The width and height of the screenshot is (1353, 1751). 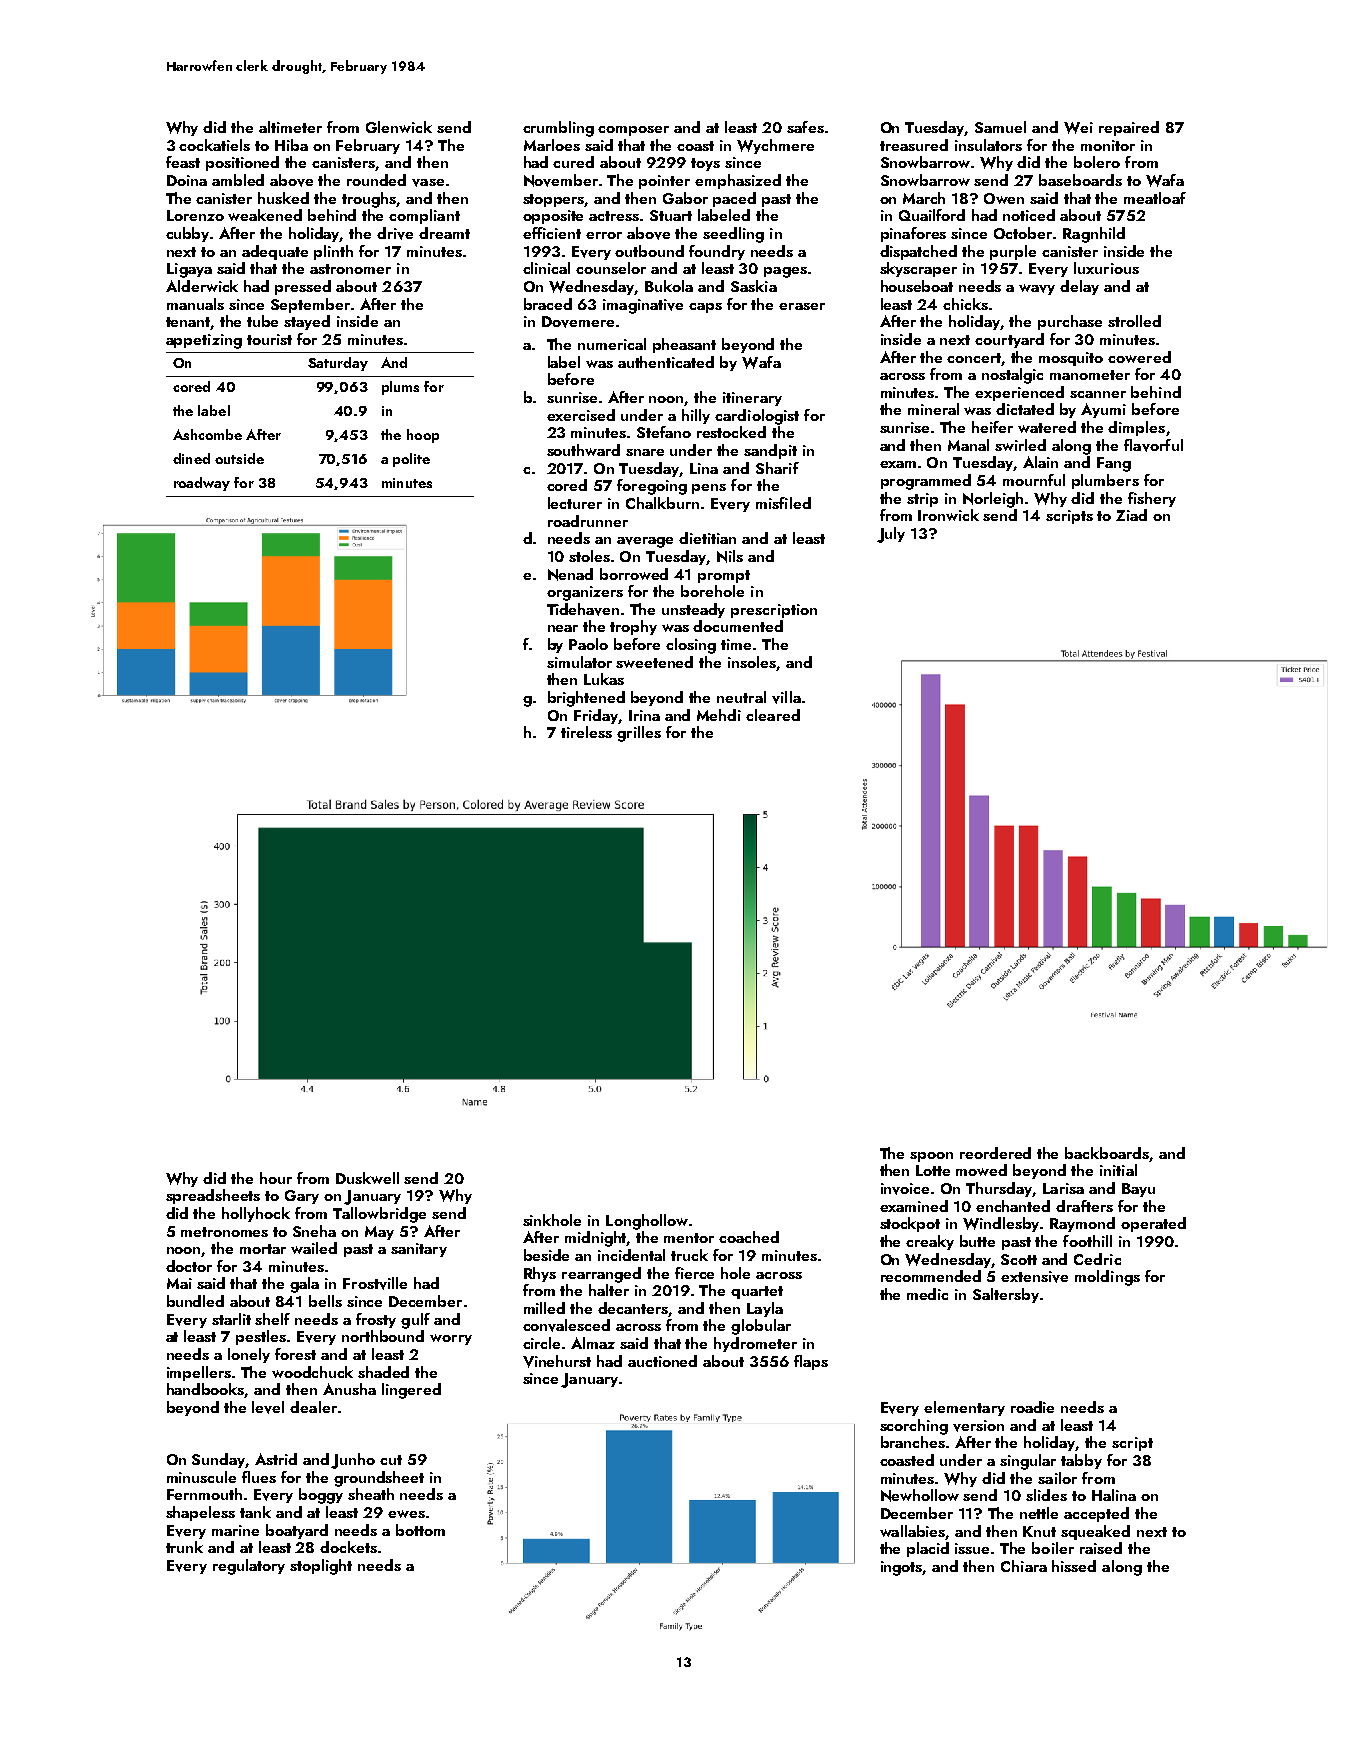 What do you see at coordinates (231, 1319) in the screenshot?
I see `starlit` at bounding box center [231, 1319].
